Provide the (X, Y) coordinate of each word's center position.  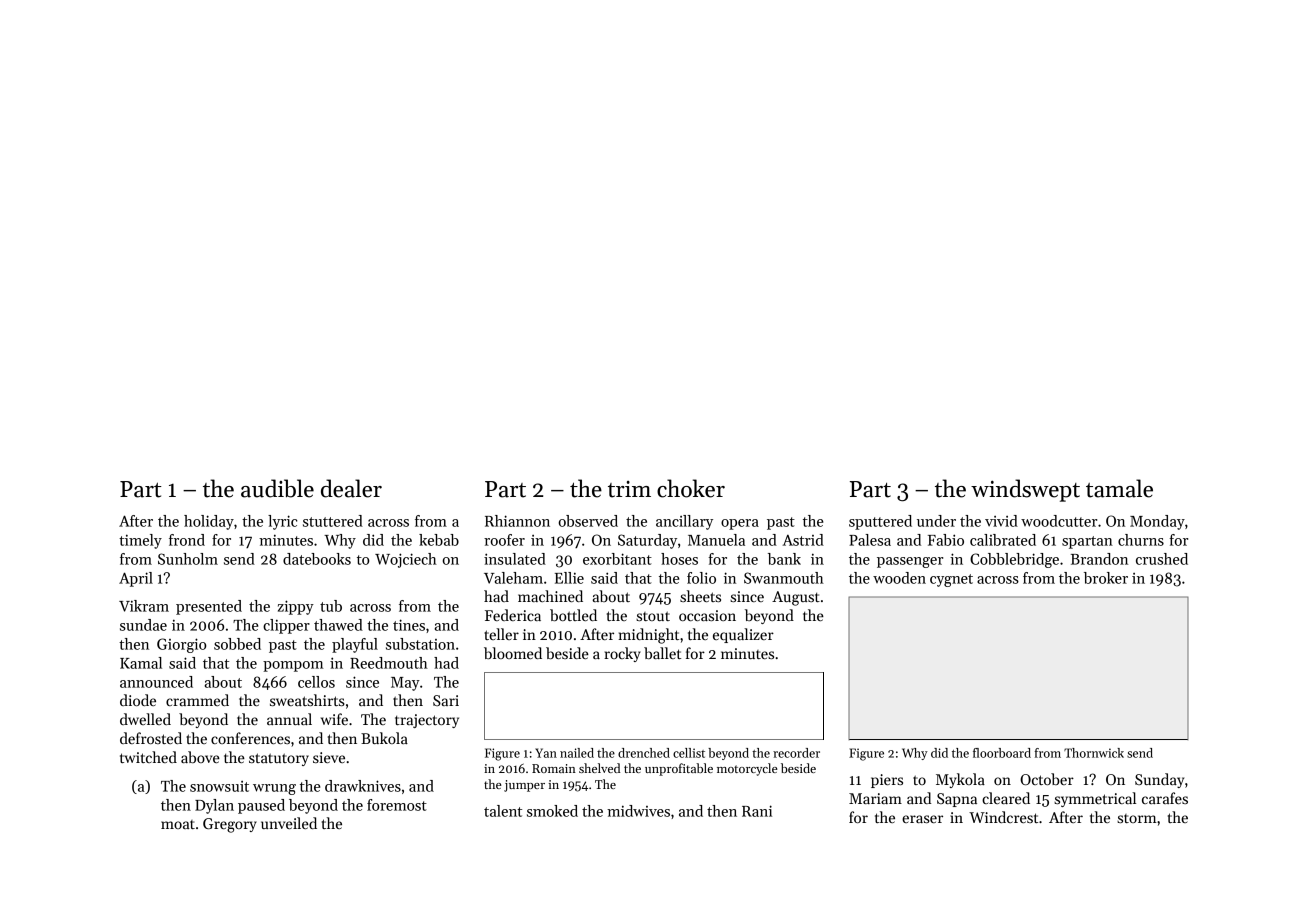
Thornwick (1094, 753)
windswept (1025, 490)
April (136, 579)
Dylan (214, 806)
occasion (707, 615)
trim (629, 489)
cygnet (951, 580)
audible (277, 488)
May (405, 684)
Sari (446, 700)
